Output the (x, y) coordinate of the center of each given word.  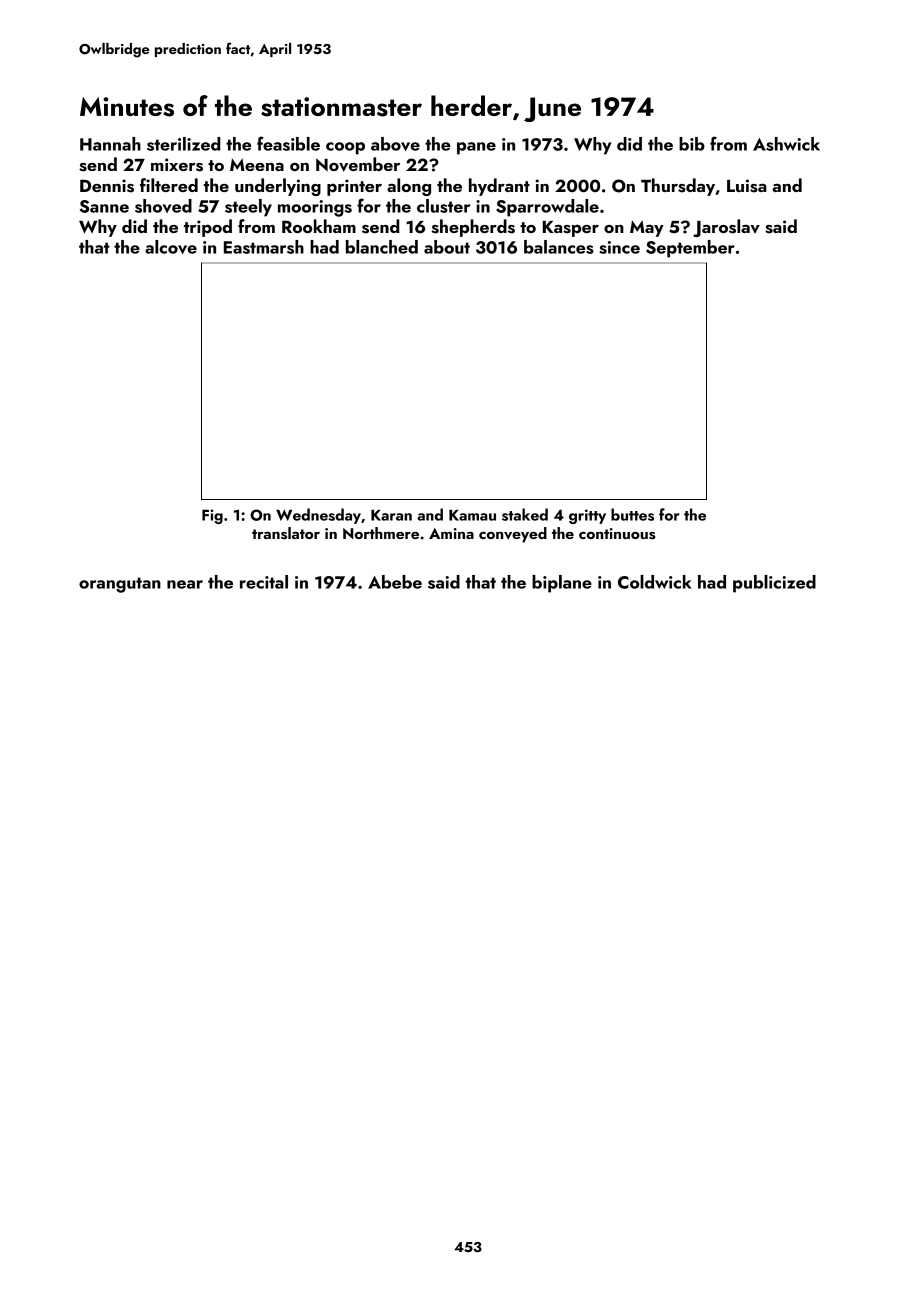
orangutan (120, 585)
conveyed (513, 535)
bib (692, 144)
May (647, 228)
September (690, 249)
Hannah (110, 144)
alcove (171, 247)
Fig (212, 516)
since (619, 247)
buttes (632, 514)
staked (525, 514)
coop (345, 148)
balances (559, 247)
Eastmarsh (264, 247)
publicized (774, 584)
